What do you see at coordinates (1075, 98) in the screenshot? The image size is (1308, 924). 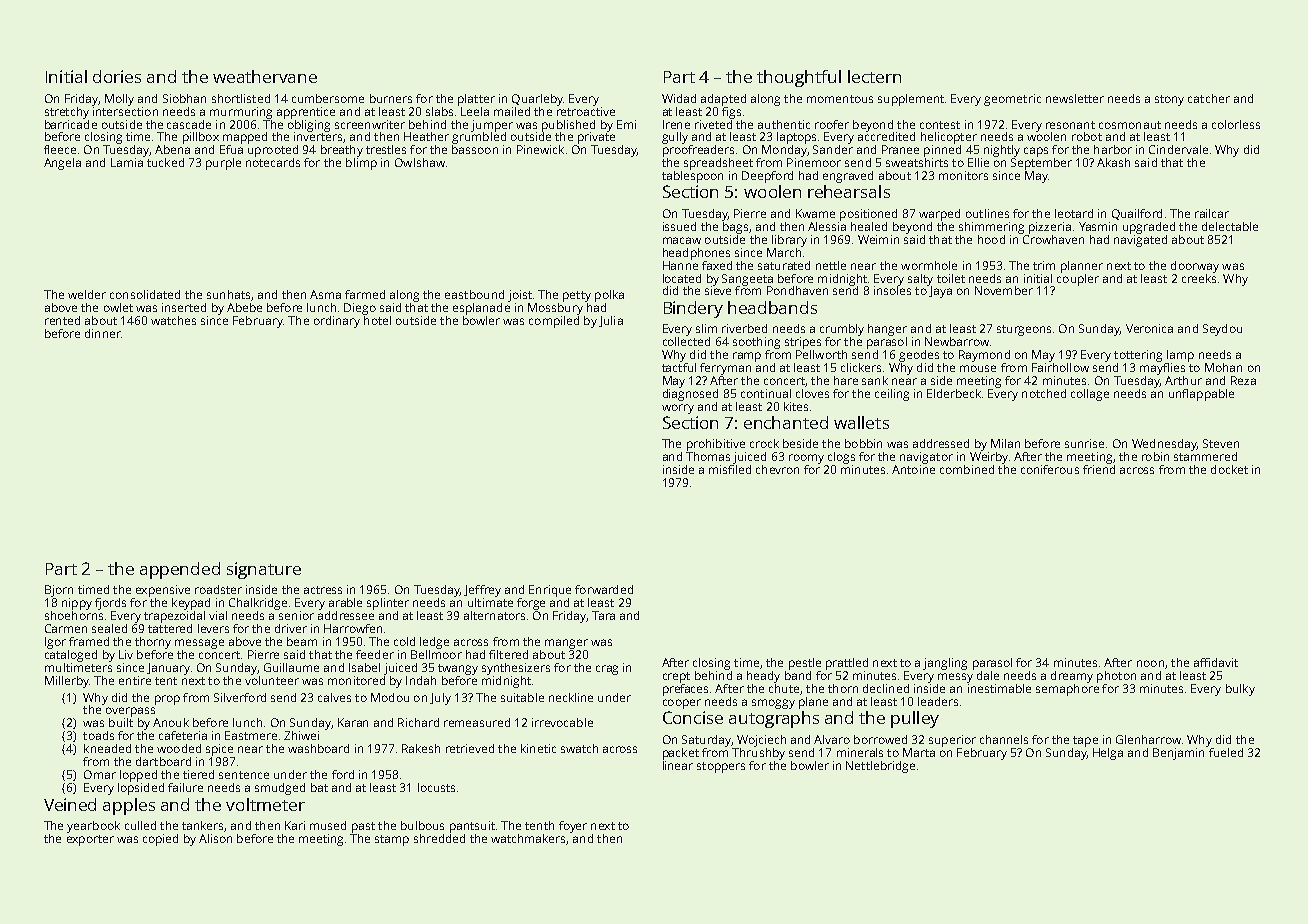 I see `newsletter` at bounding box center [1075, 98].
